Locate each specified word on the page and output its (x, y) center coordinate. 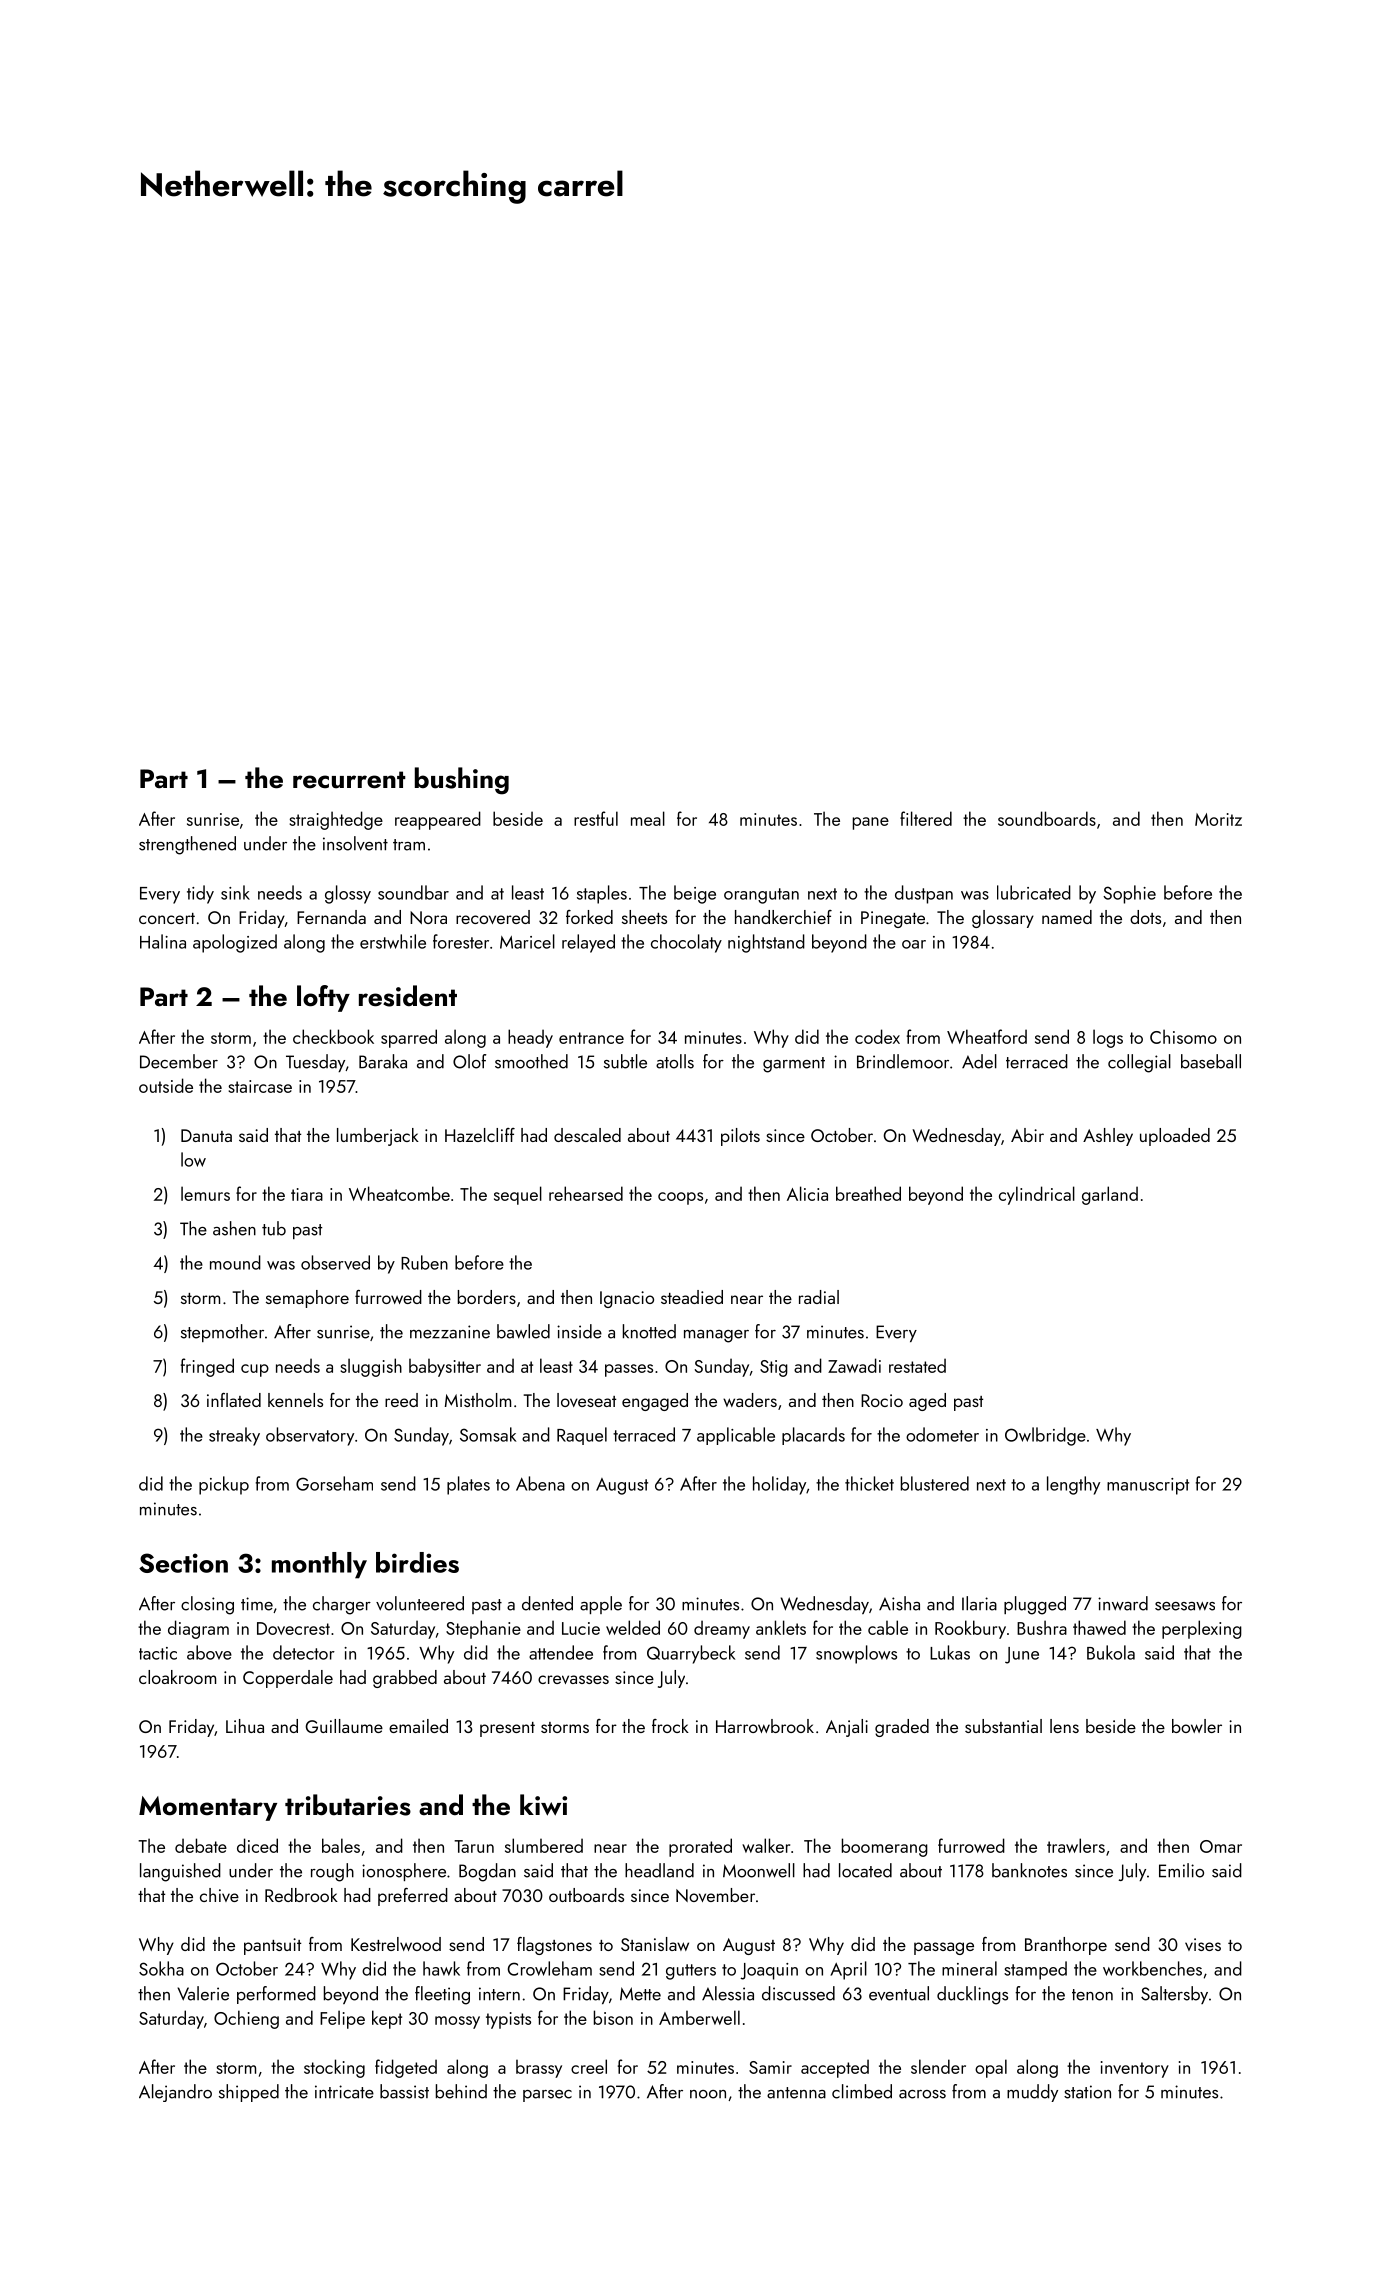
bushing (462, 781)
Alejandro (175, 2093)
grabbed (405, 1679)
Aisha (899, 1603)
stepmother (222, 1333)
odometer (942, 1434)
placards (813, 1436)
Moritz (1218, 819)
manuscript (1148, 1486)
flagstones (554, 1946)
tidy (200, 894)
